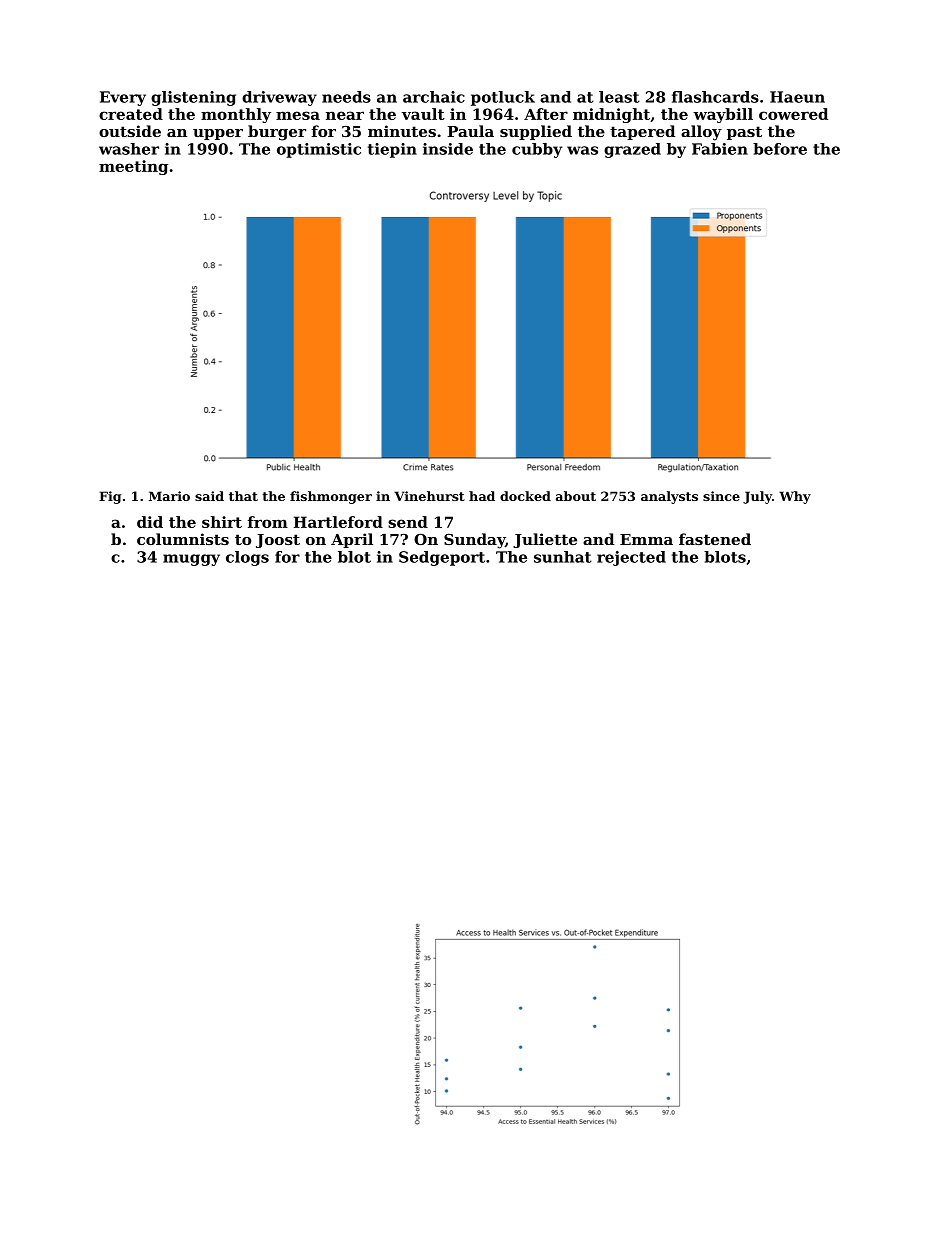 This image has width=952, height=1233. Describe the element at coordinates (247, 558) in the image. I see `clogs` at that location.
